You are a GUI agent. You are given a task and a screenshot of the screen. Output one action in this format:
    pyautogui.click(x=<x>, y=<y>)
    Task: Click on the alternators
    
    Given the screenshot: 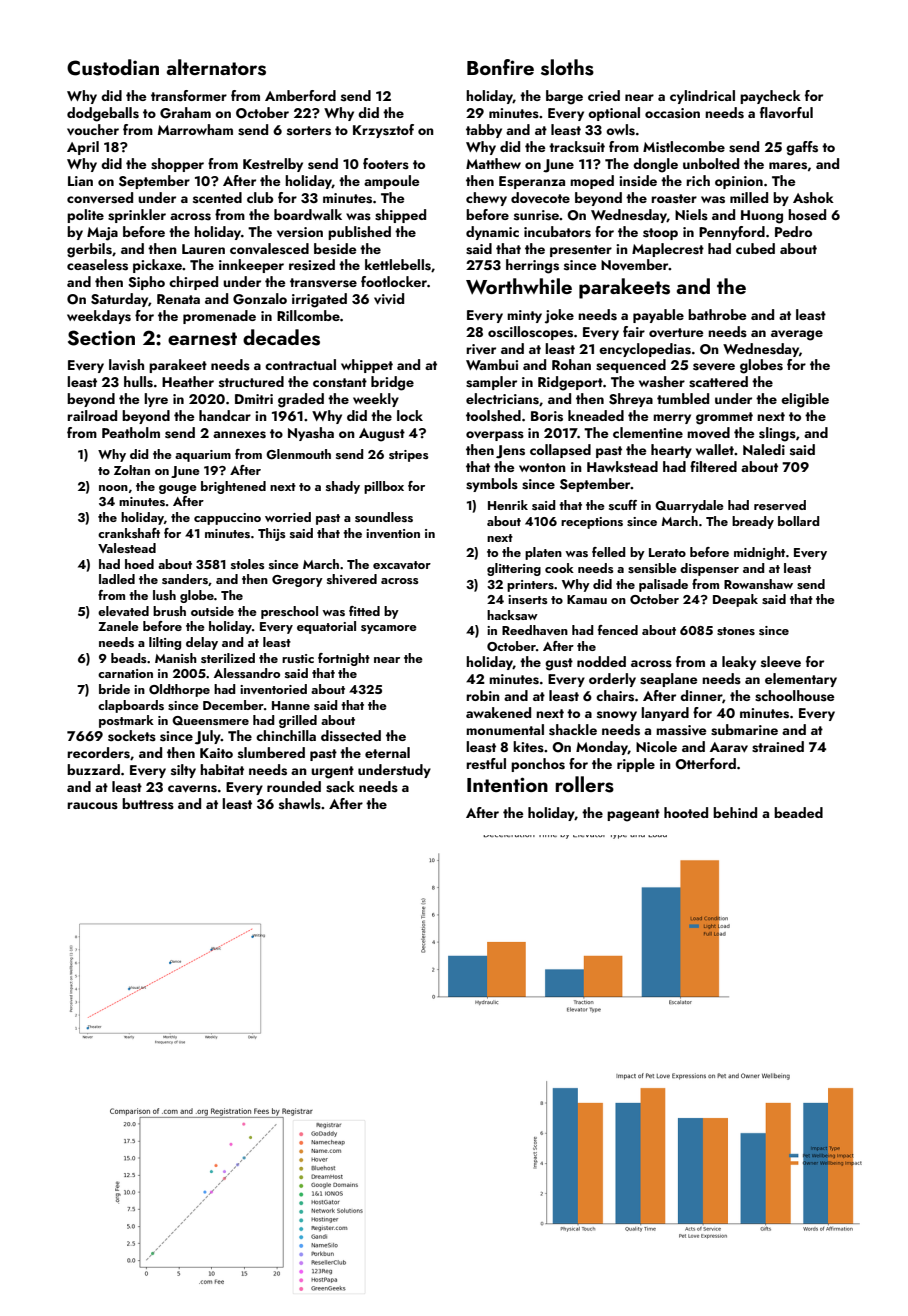 What is the action you would take?
    pyautogui.click(x=216, y=67)
